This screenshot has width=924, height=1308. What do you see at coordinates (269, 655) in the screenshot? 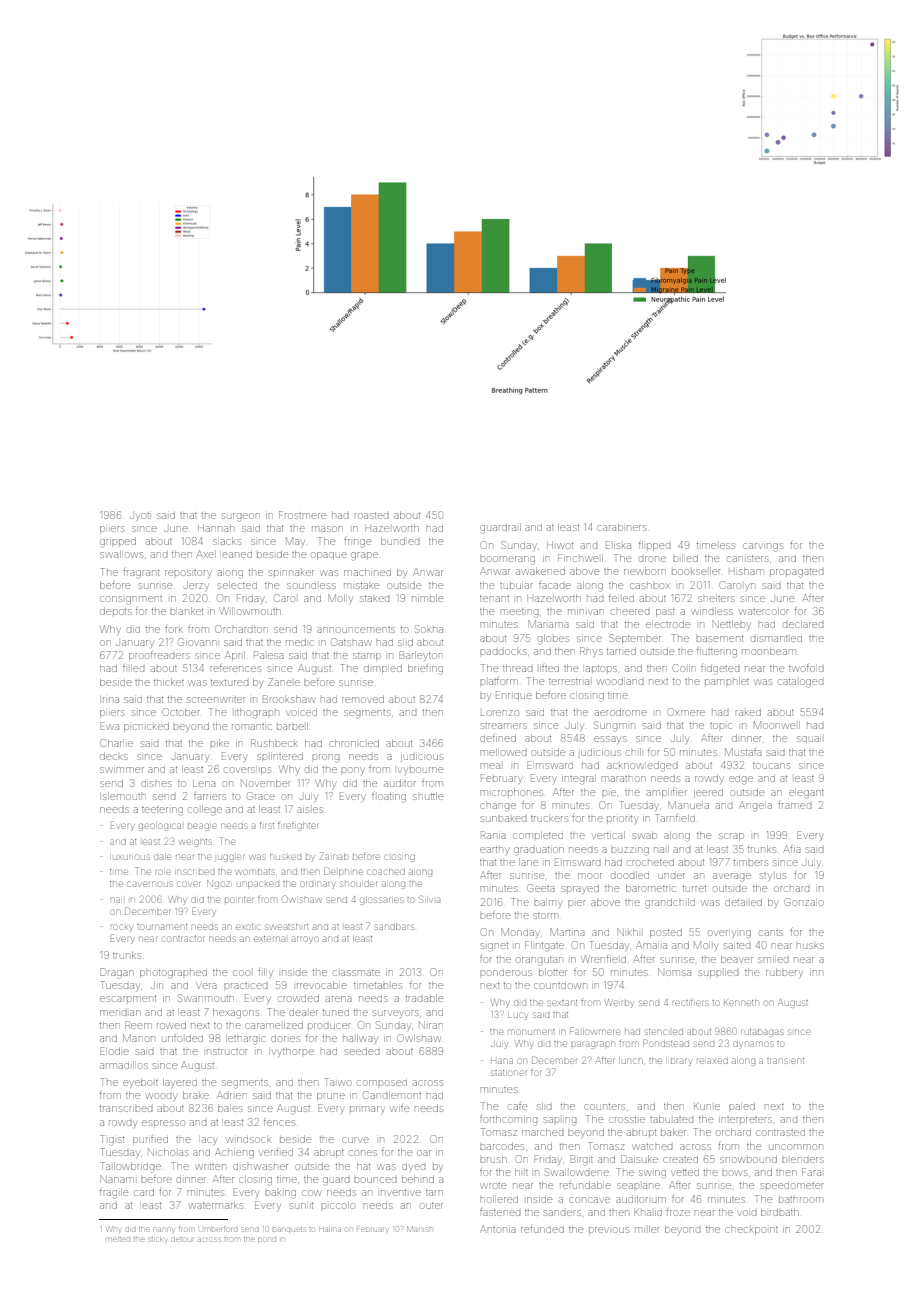
I see `Palesa` at bounding box center [269, 655].
